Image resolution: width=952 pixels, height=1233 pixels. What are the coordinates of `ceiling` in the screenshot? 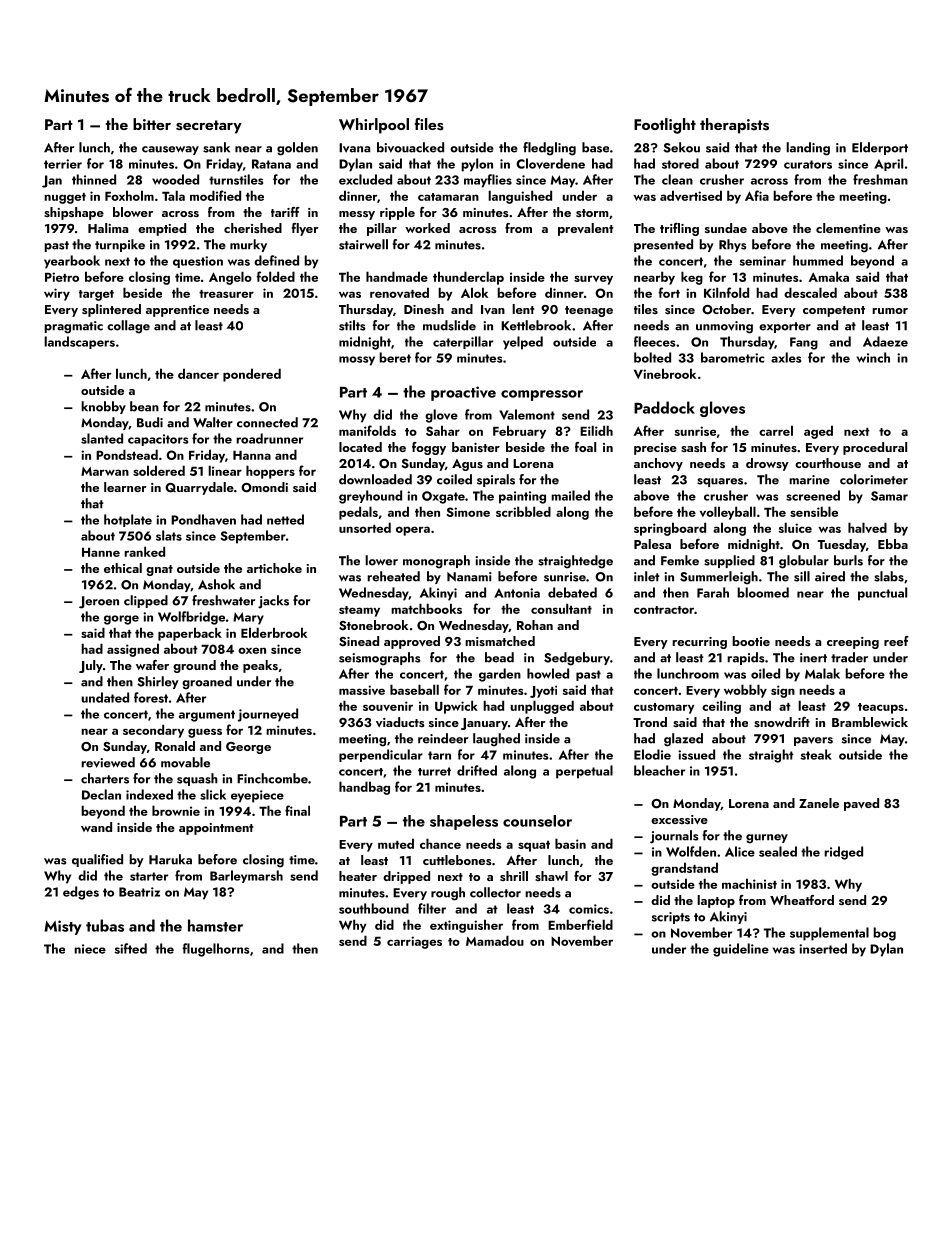 It's located at (721, 707).
